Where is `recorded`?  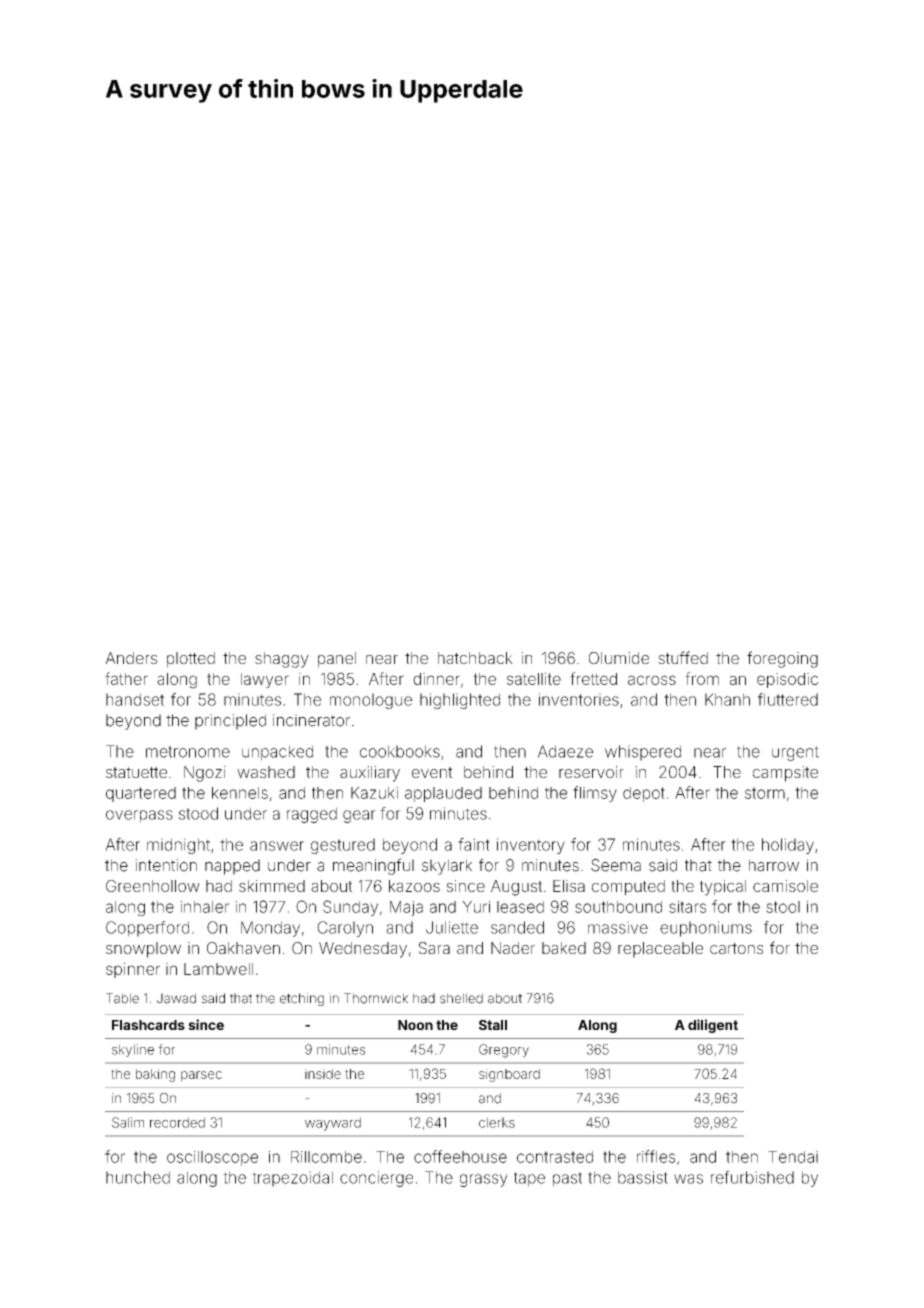
recorded is located at coordinates (177, 1122).
